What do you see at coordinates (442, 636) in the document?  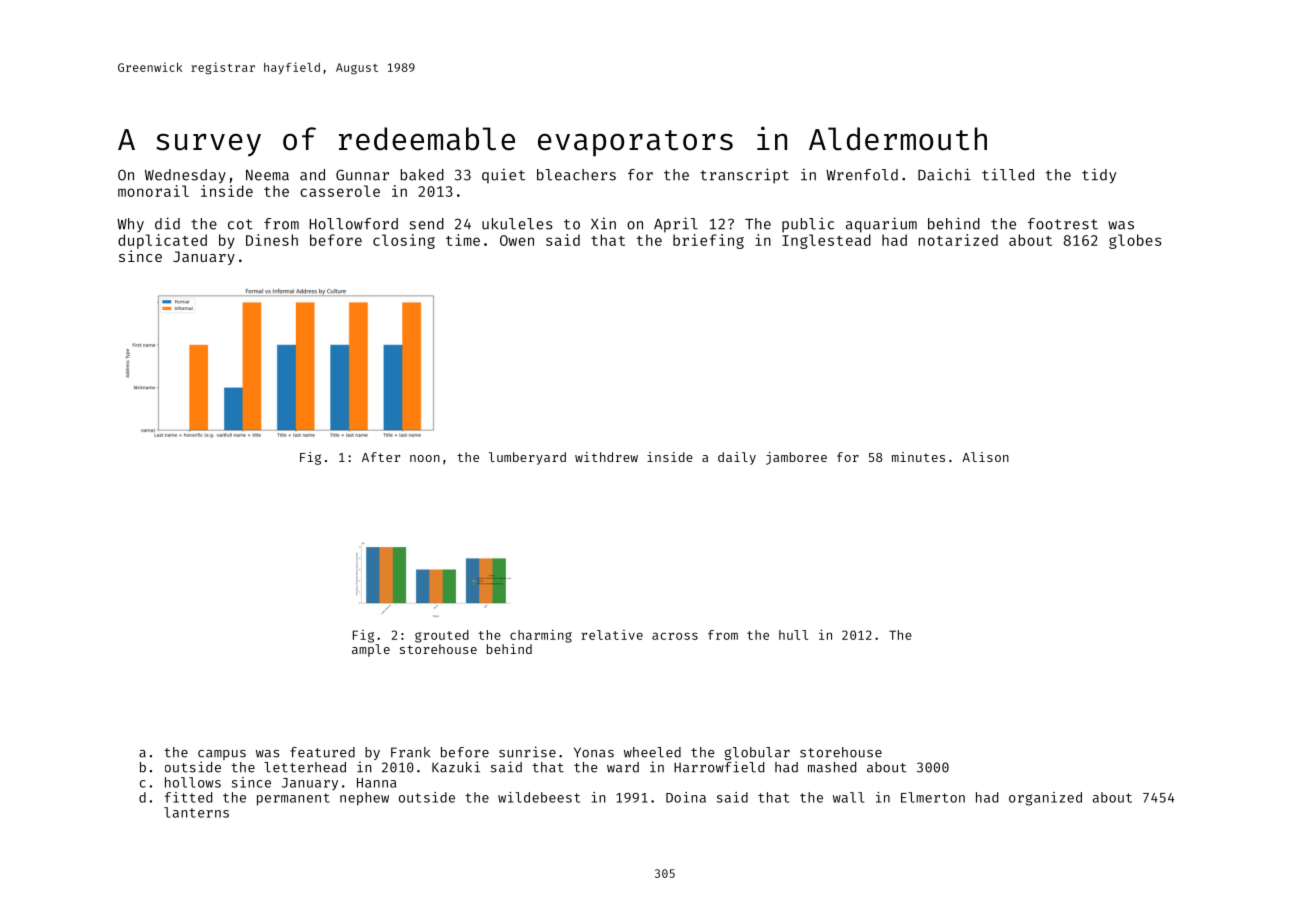 I see `grouted` at bounding box center [442, 636].
